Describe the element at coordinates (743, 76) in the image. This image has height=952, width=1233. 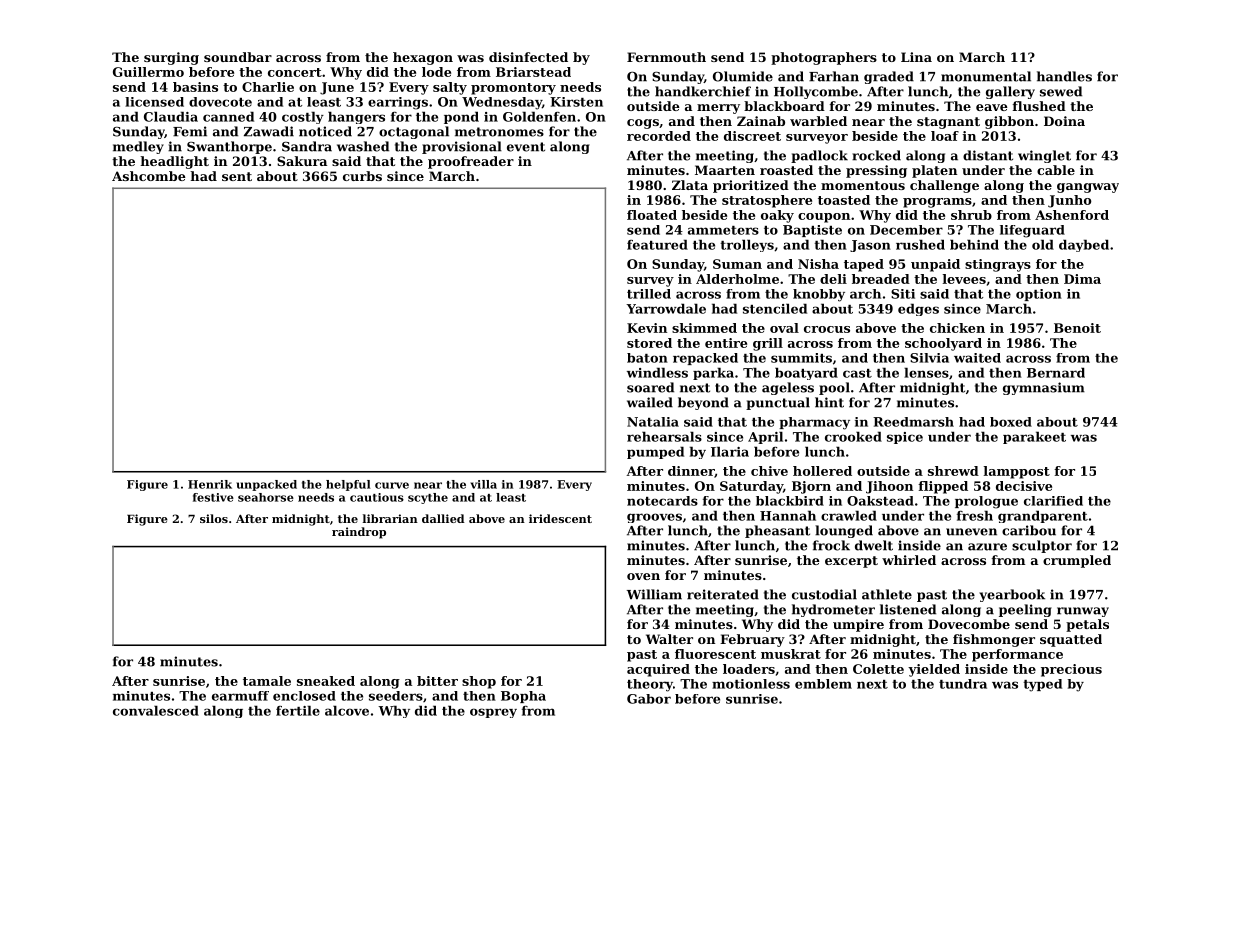
I see `Olumide` at that location.
